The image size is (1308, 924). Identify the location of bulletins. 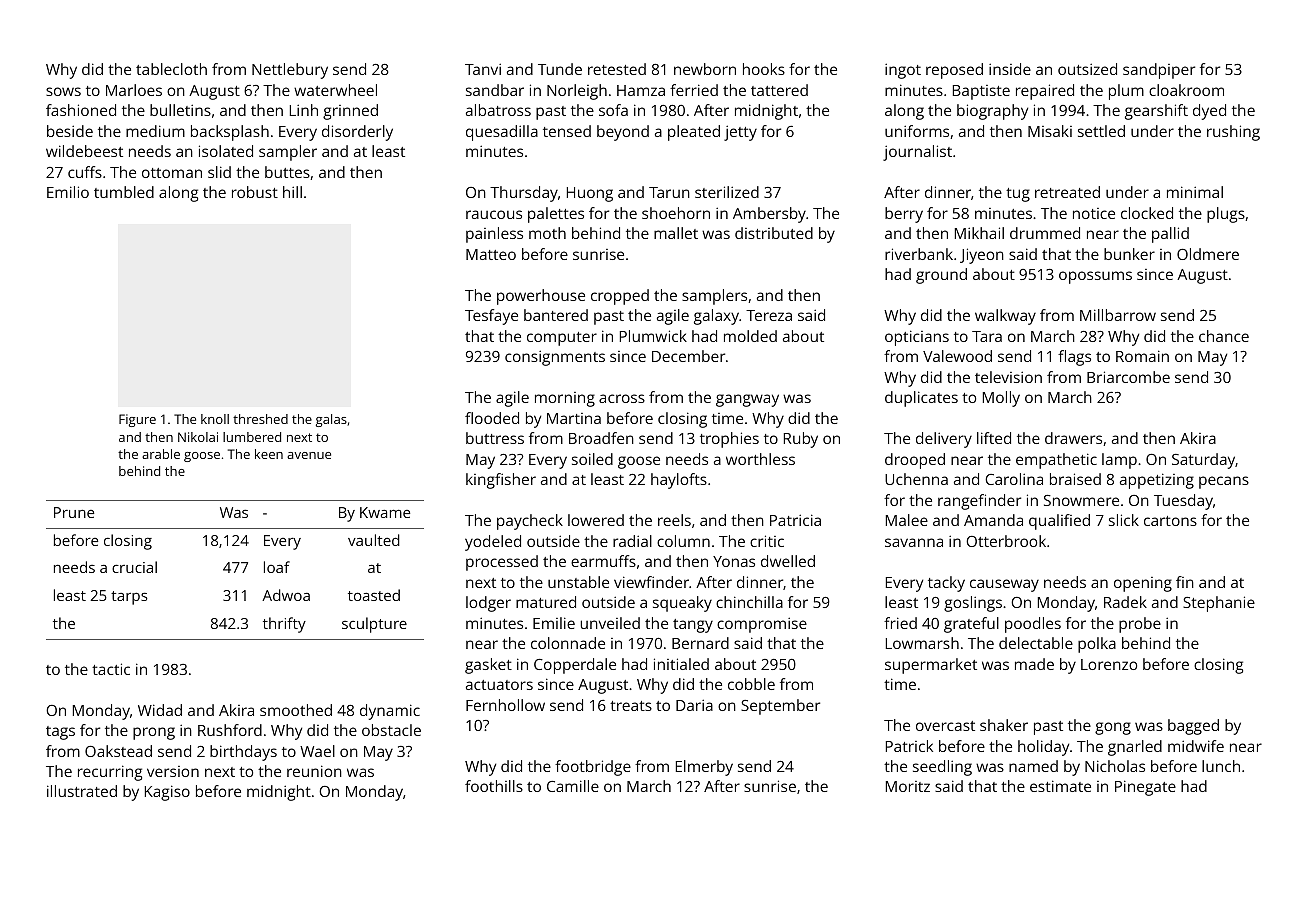
(180, 110).
